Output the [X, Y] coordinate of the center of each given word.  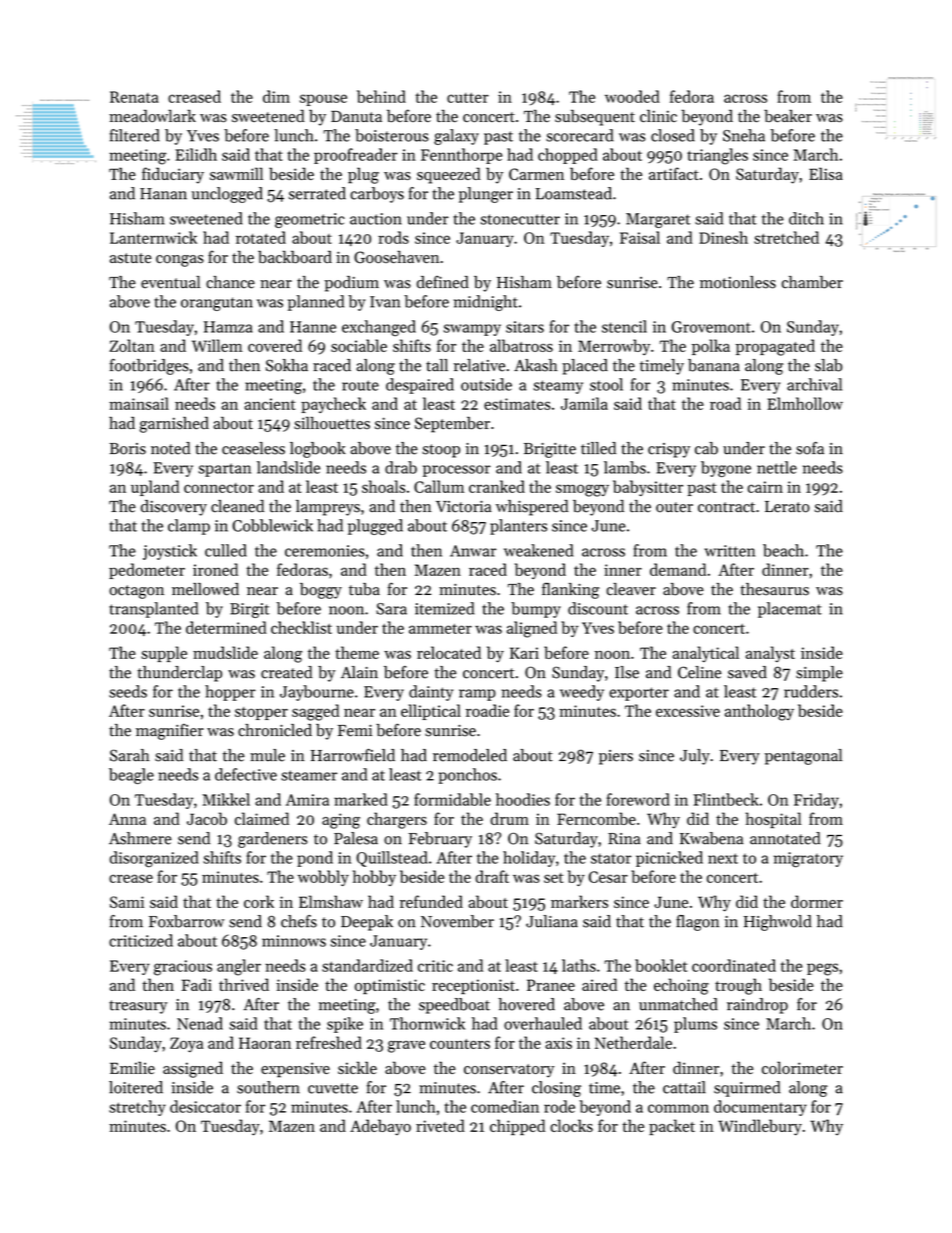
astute [131, 258]
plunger [486, 195]
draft [492, 876]
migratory [808, 860]
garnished [174, 425]
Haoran [265, 1043]
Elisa [826, 173]
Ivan [385, 302]
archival [814, 384]
